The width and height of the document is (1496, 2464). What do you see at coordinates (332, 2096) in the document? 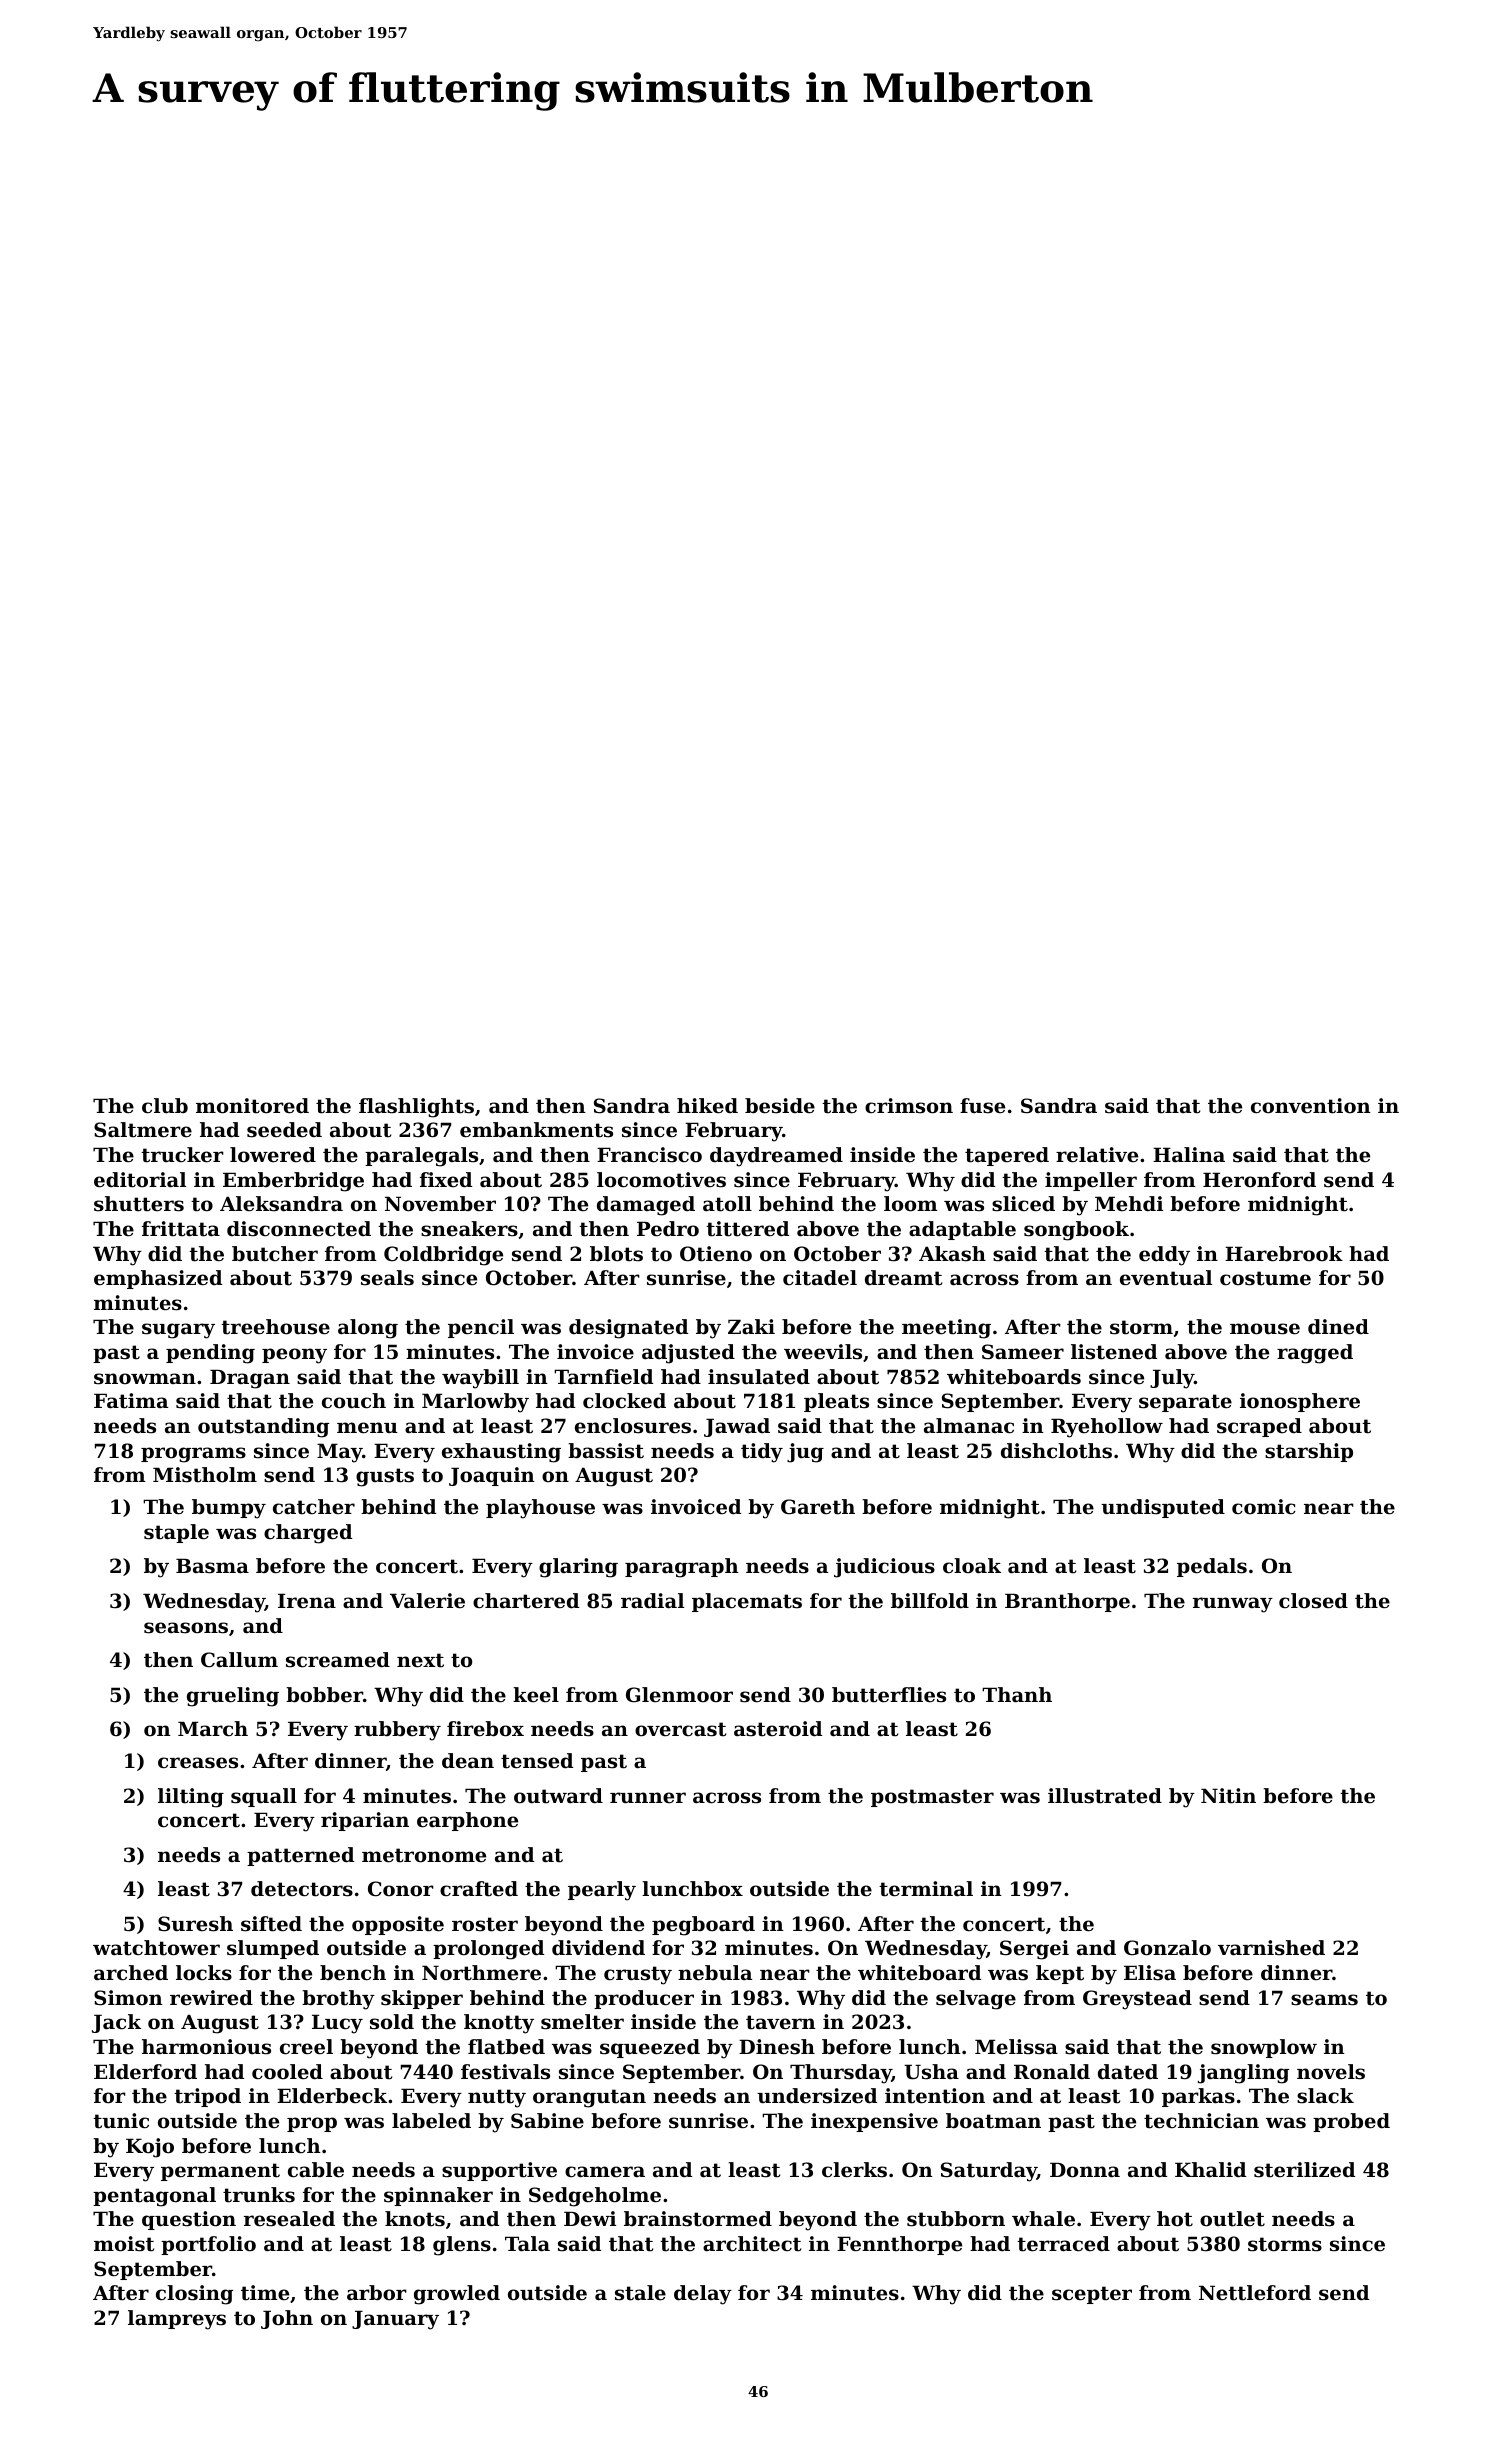
I see `Elderbeck` at bounding box center [332, 2096].
